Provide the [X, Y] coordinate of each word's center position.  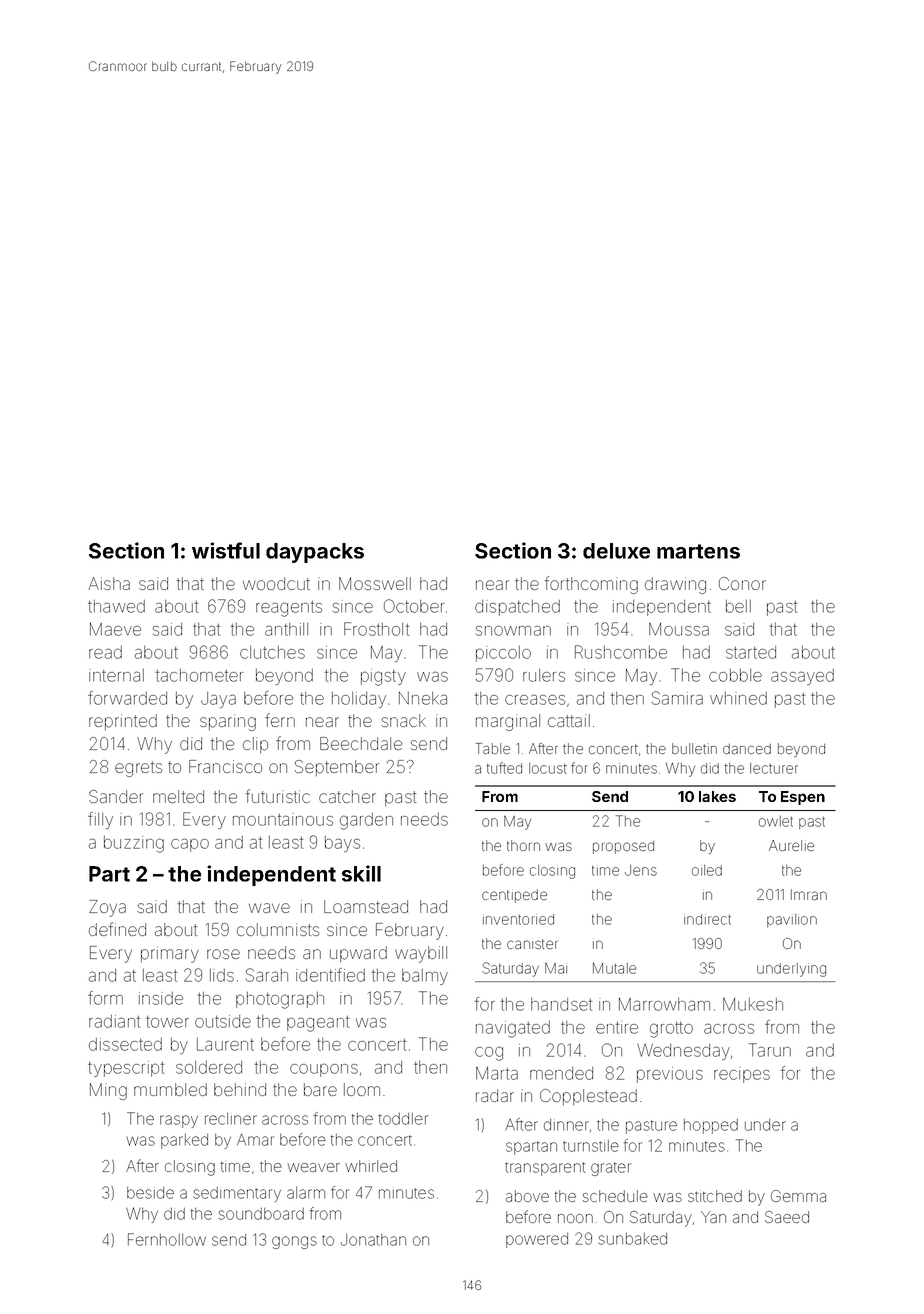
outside [223, 1021]
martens [698, 551]
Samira [677, 698]
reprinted [123, 722]
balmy [425, 977]
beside [150, 1193]
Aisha [109, 583]
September [337, 768]
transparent [545, 1169]
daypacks [315, 553]
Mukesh [753, 1004]
